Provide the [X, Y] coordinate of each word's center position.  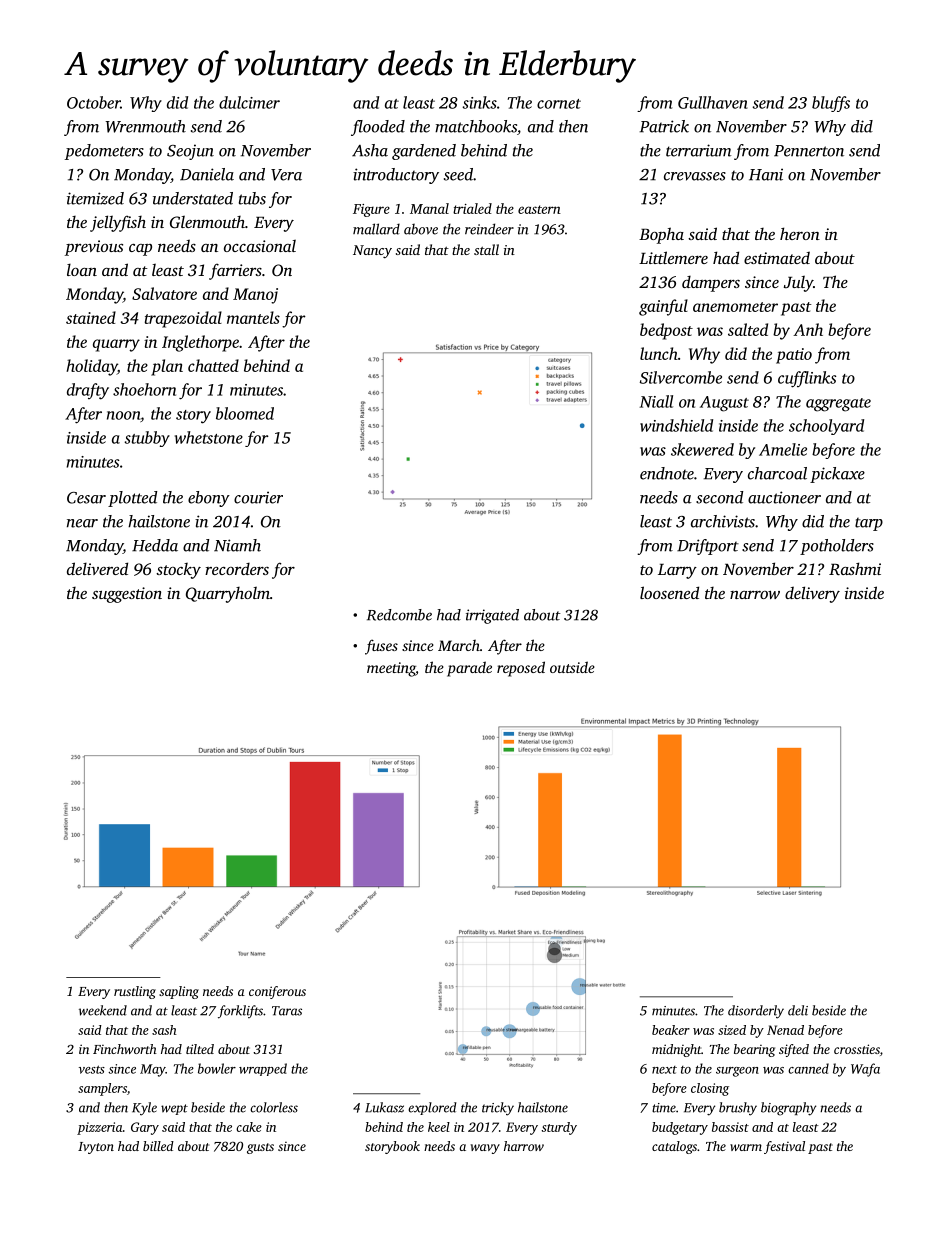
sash [164, 1030]
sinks [479, 102]
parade [469, 669]
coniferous [277, 992]
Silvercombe [681, 377]
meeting [391, 669]
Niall [656, 401]
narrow [755, 594]
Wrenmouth [145, 126]
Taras [287, 1011]
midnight [676, 1050]
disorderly [756, 1012]
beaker [671, 1030]
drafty [88, 391]
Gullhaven [713, 102]
